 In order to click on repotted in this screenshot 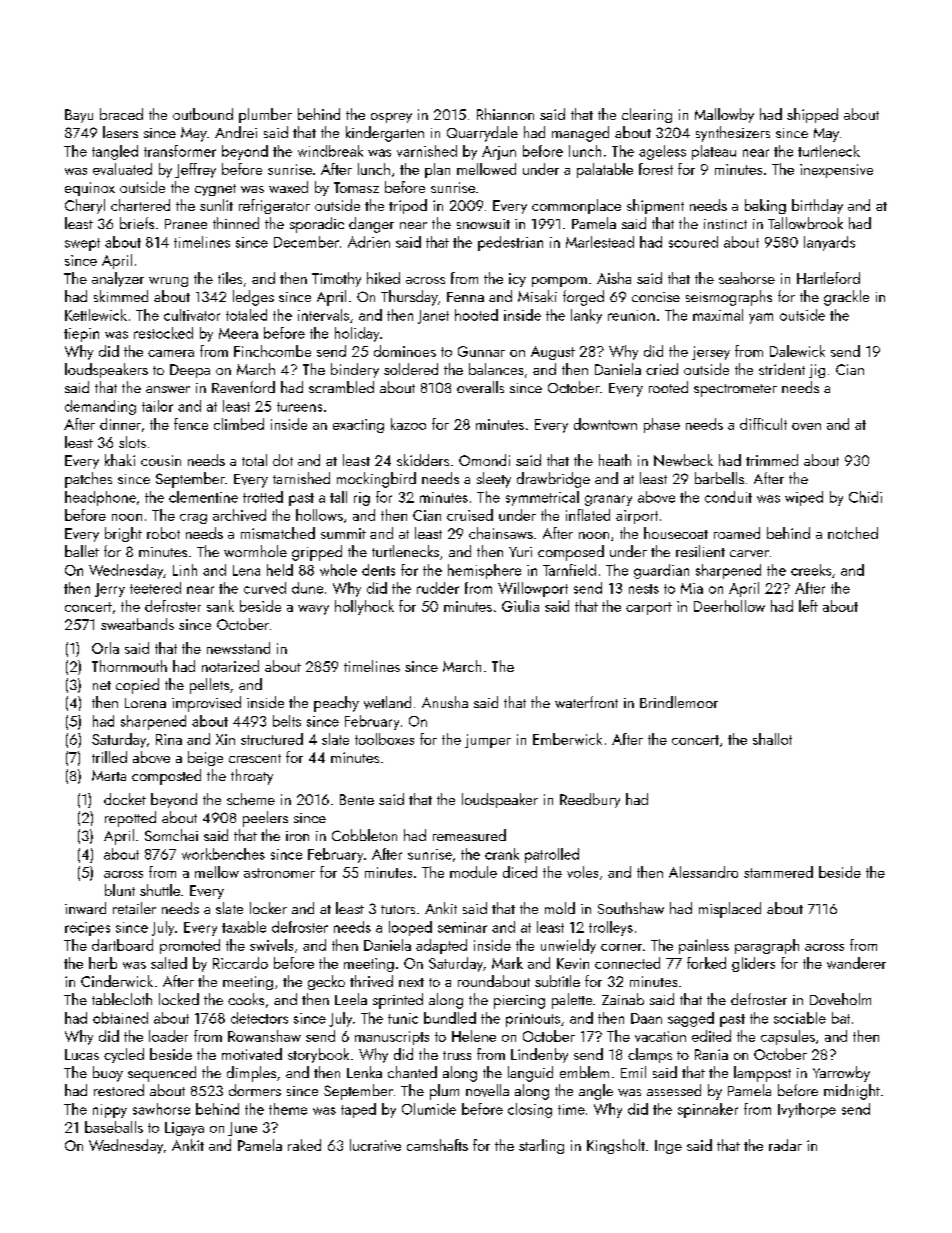, I will do `click(130, 819)`.
